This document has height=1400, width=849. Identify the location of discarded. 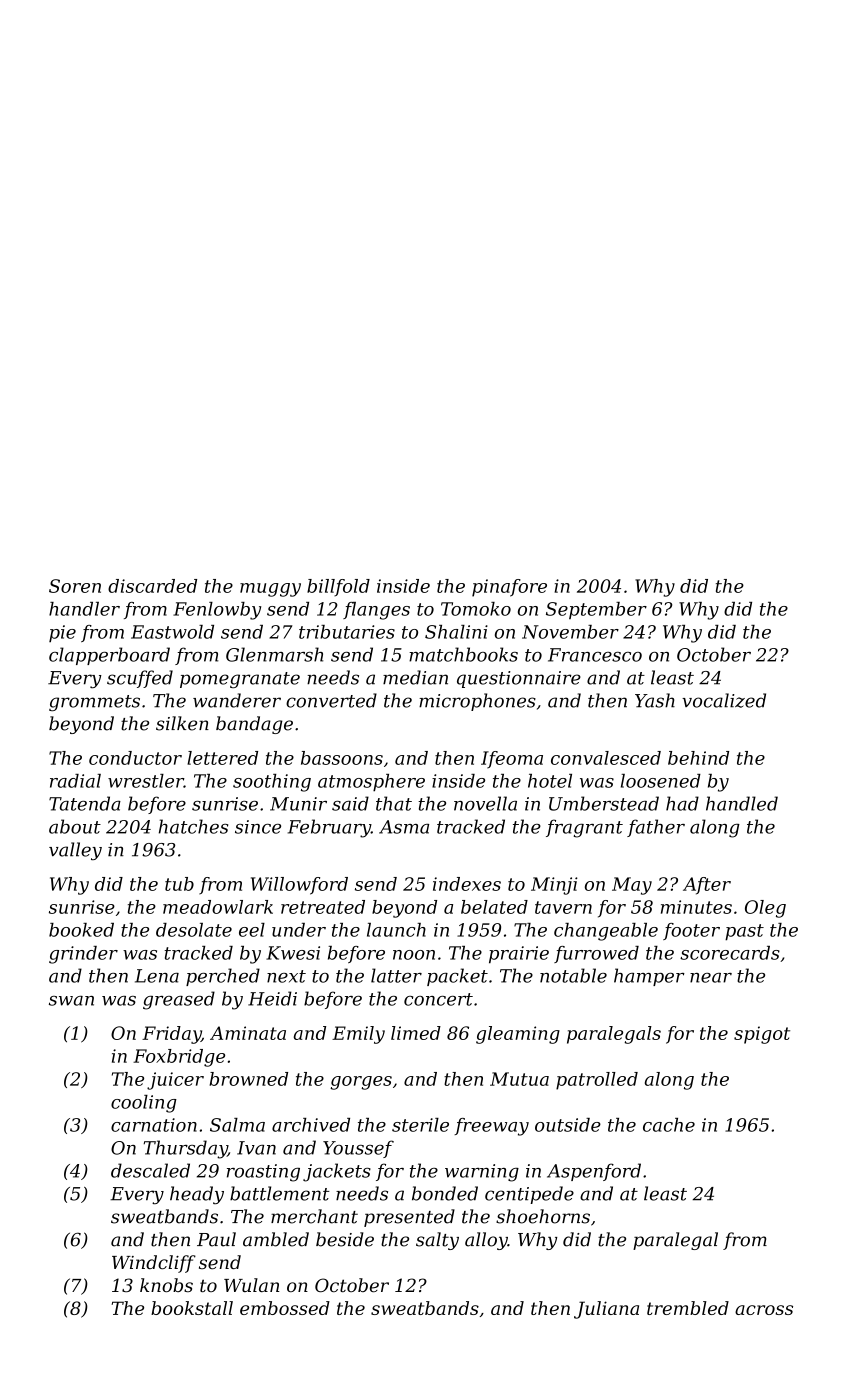
(152, 586).
